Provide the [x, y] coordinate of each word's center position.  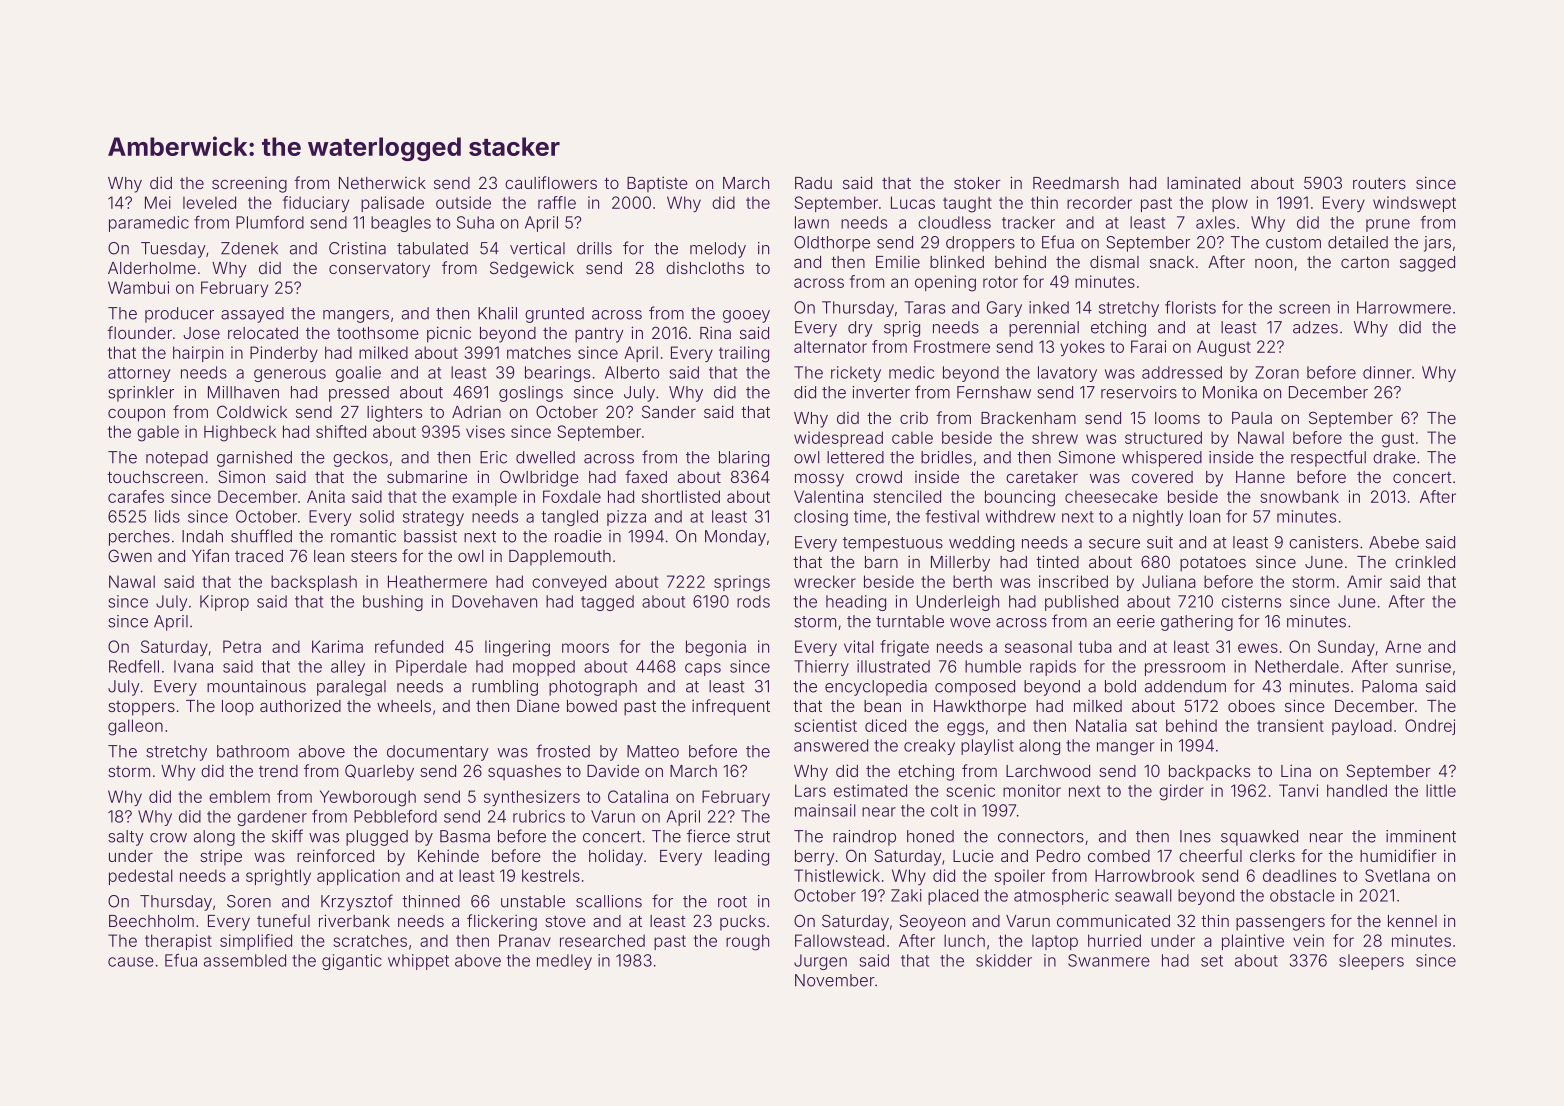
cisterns [1251, 601]
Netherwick [382, 183]
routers [1379, 183]
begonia [716, 648]
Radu [813, 183]
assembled [245, 960]
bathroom [253, 751]
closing [821, 518]
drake [1394, 457]
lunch [964, 940]
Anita [326, 496]
